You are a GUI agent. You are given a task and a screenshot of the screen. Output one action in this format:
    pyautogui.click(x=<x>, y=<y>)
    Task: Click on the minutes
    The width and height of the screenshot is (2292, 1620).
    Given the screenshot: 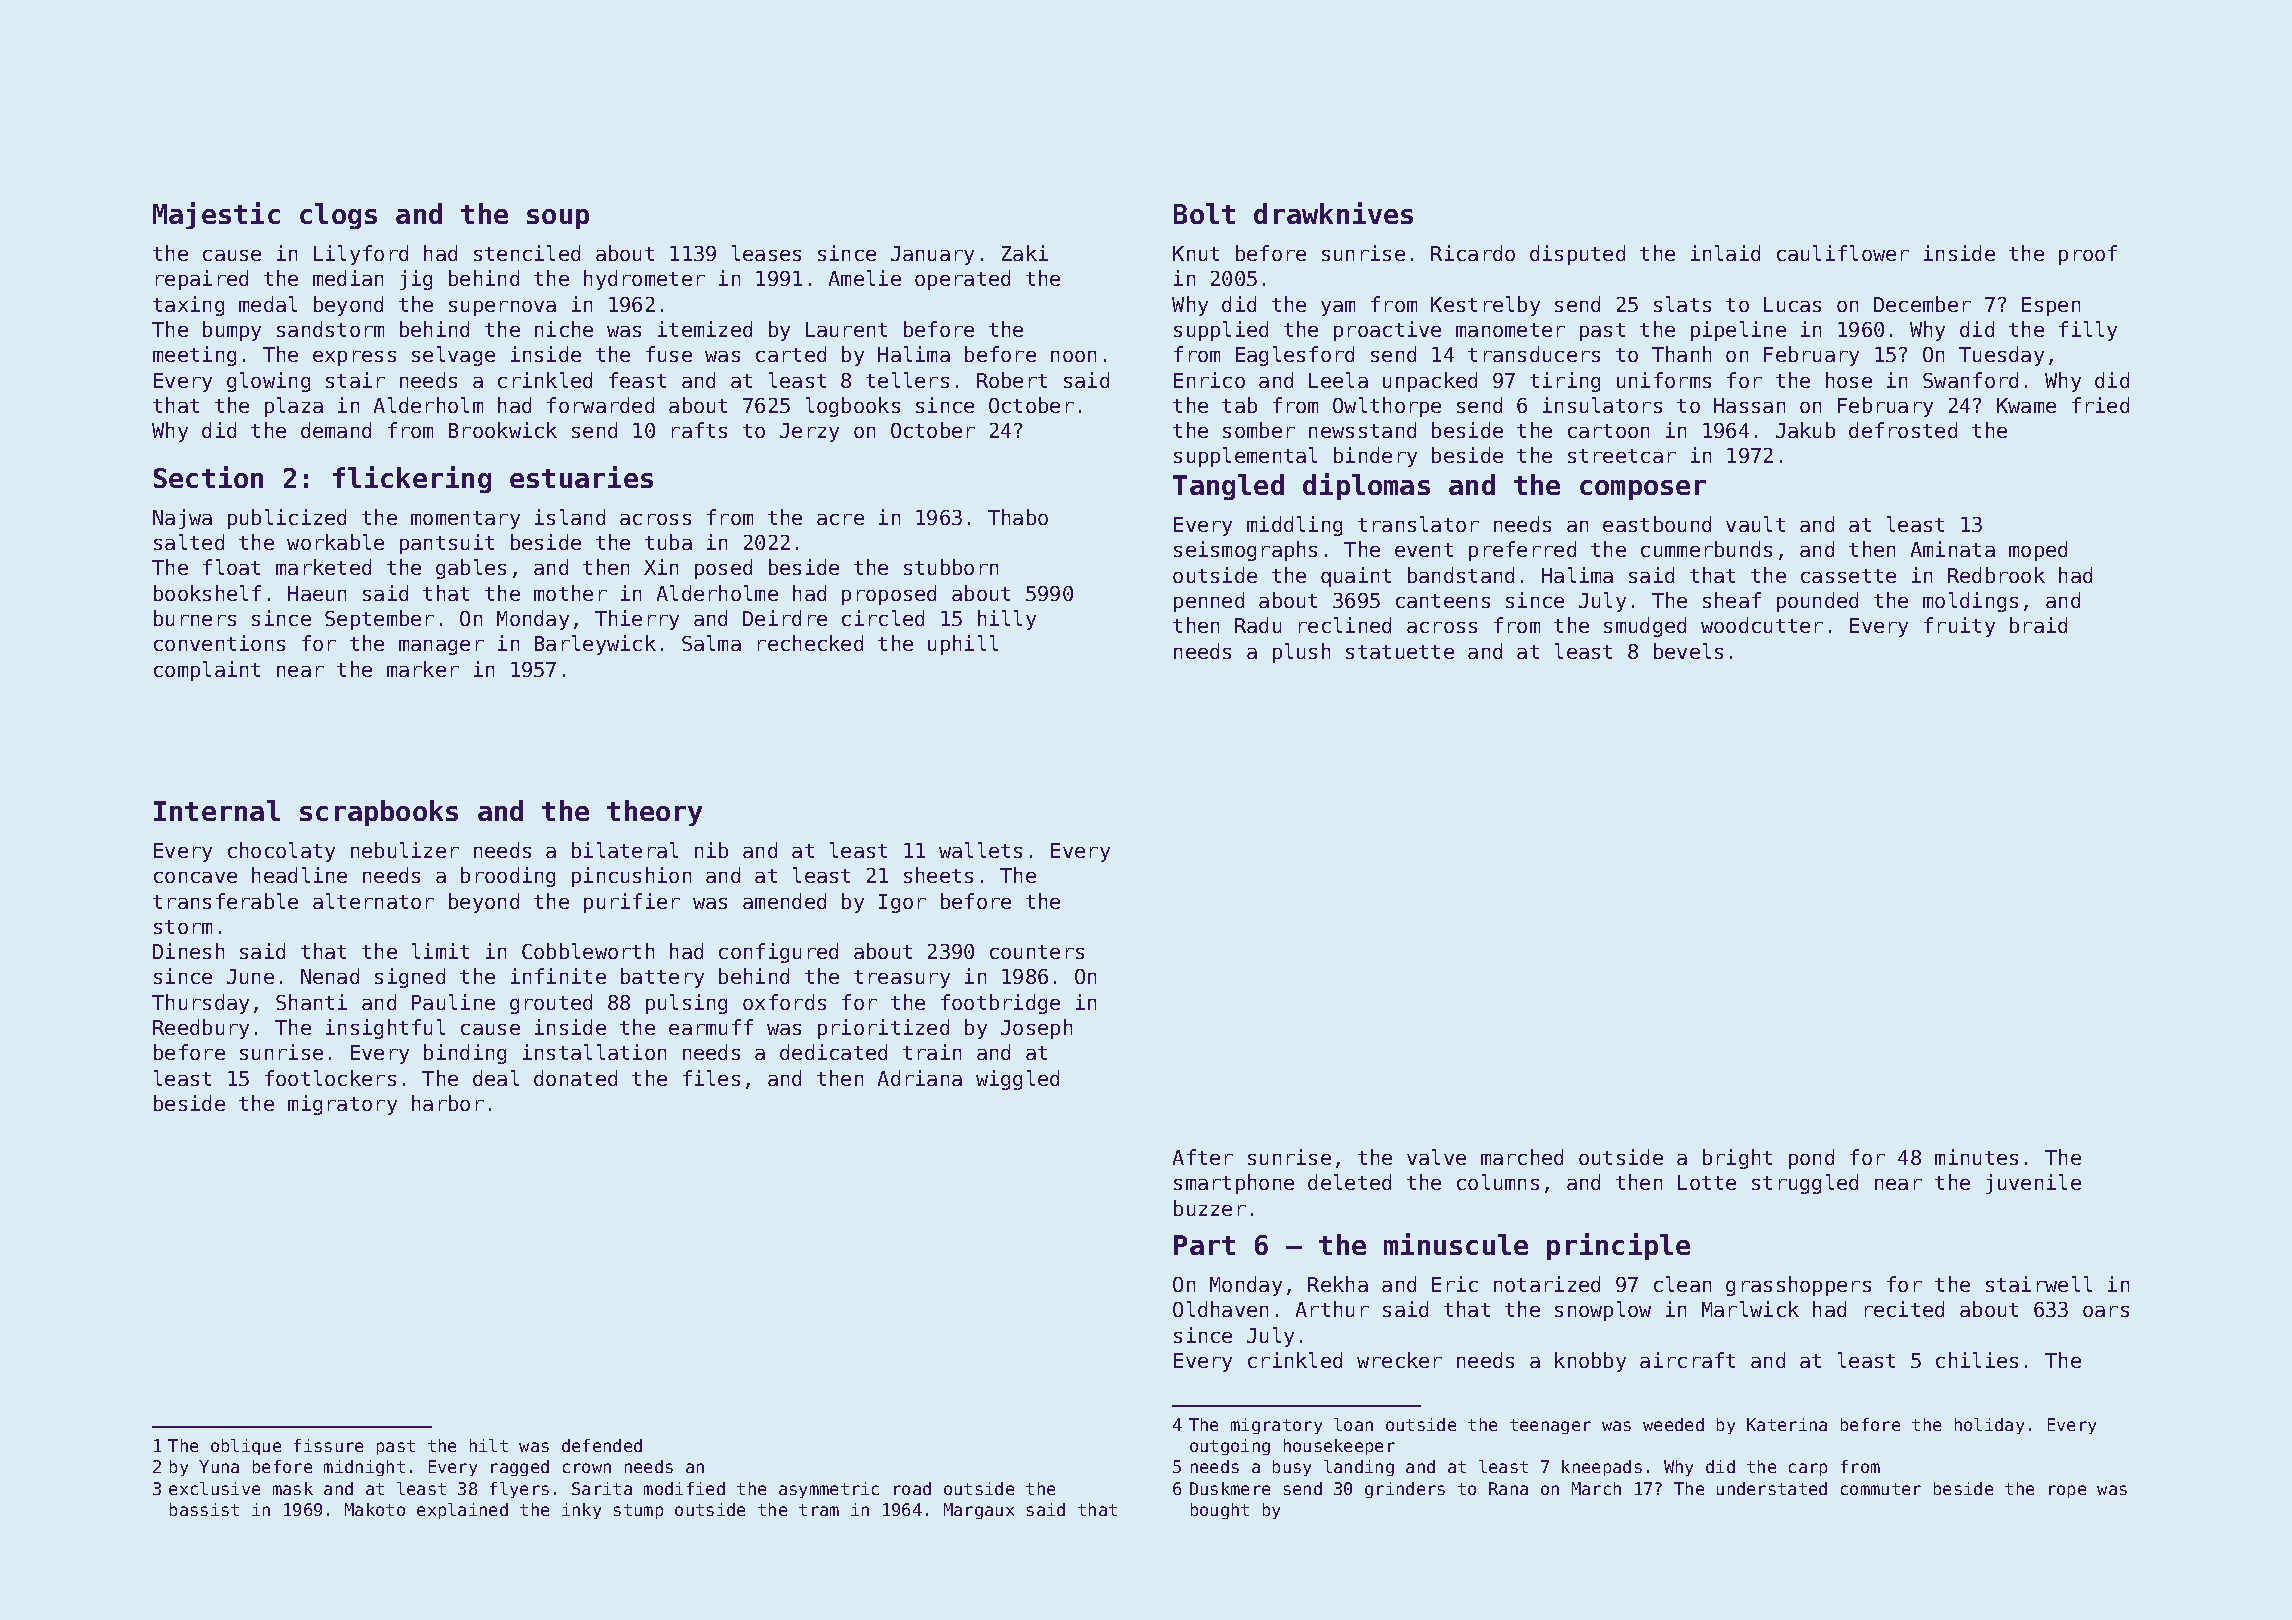 What is the action you would take?
    pyautogui.click(x=1976, y=1157)
